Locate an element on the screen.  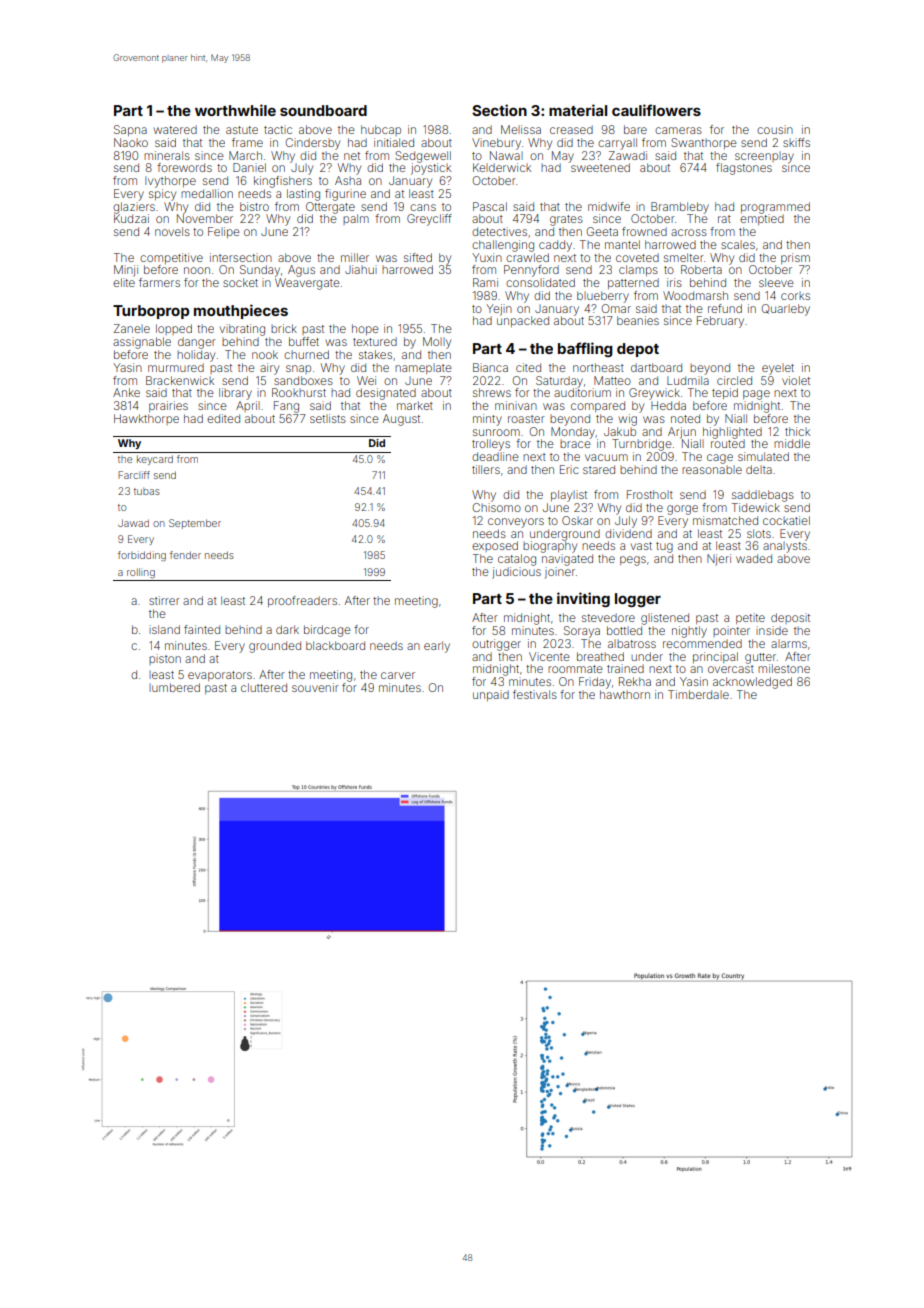
Weavergate is located at coordinates (307, 284).
